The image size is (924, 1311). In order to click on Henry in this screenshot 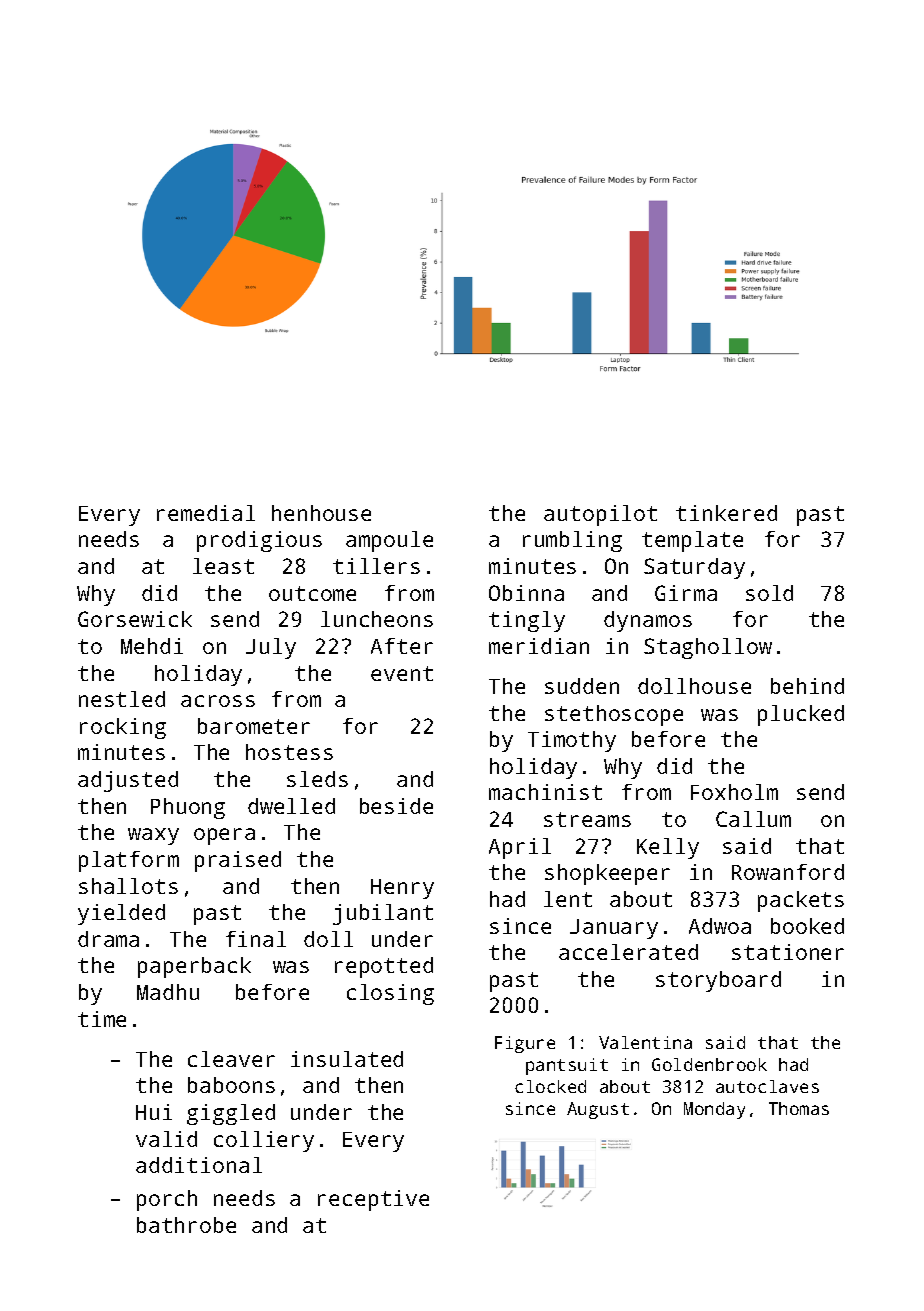, I will do `click(402, 889)`.
